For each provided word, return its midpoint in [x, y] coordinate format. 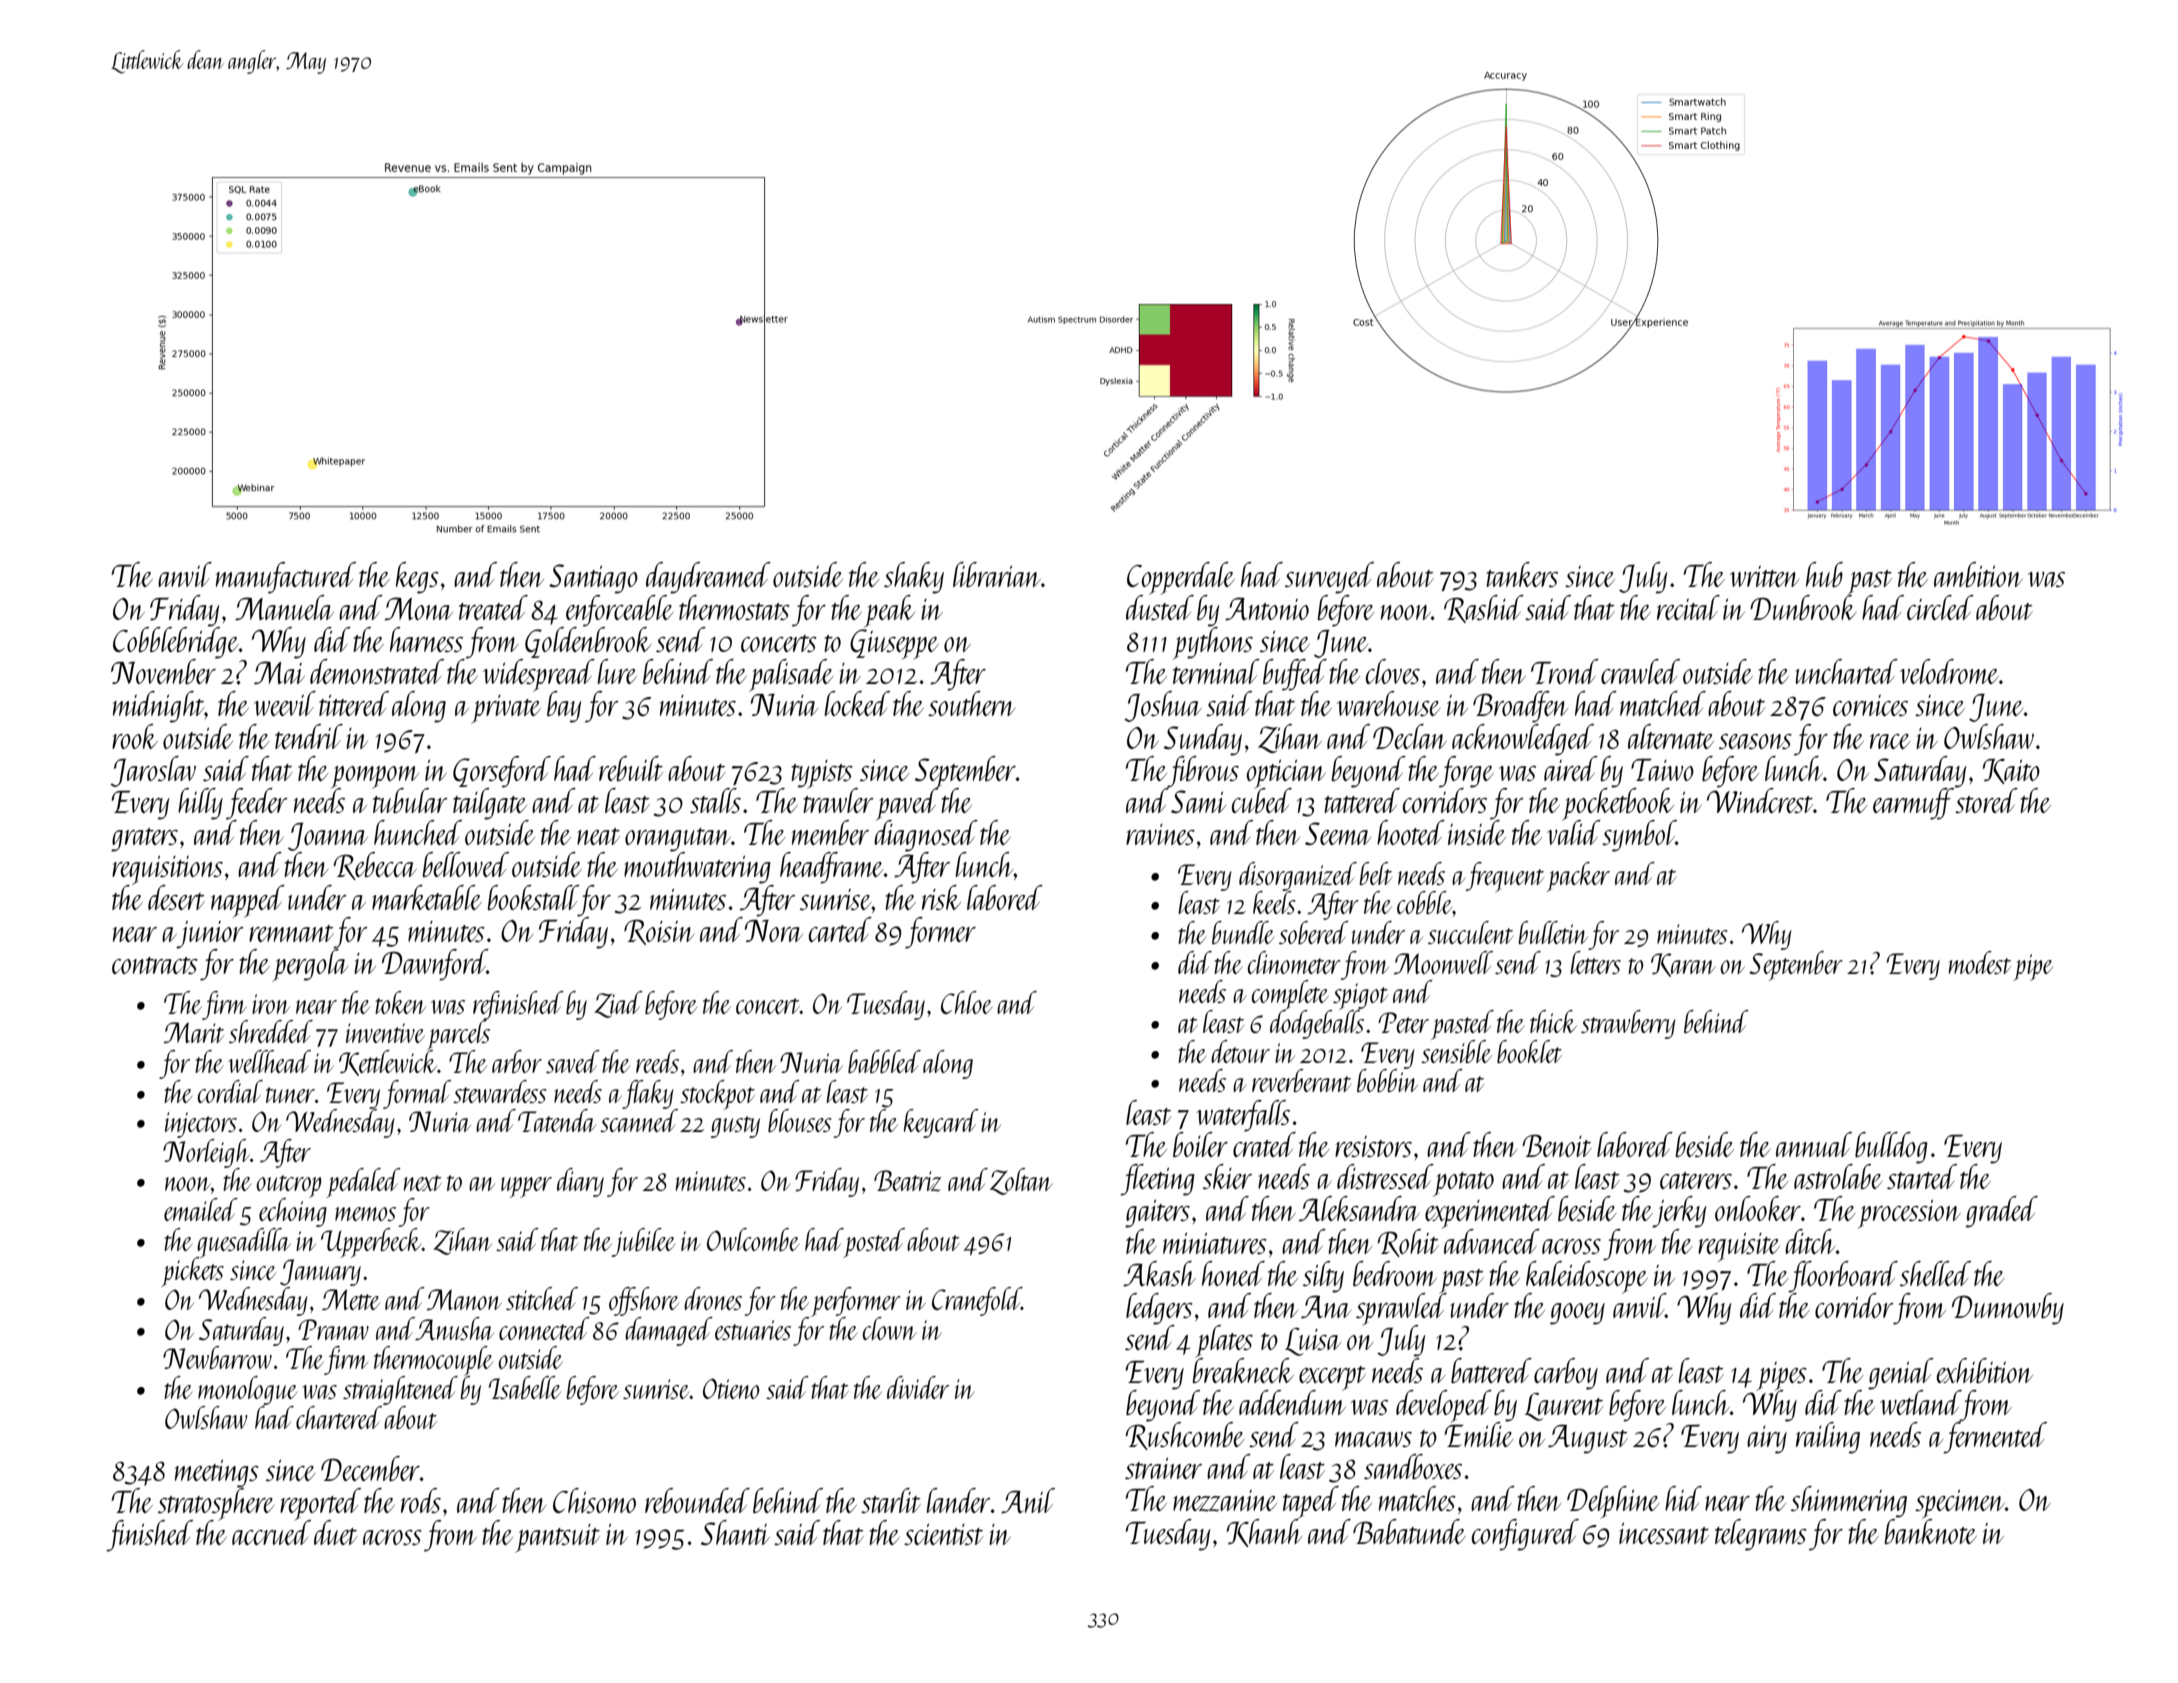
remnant [291, 933]
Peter [1403, 1022]
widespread [539, 675]
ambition [1978, 574]
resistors [1373, 1146]
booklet [1529, 1051]
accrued [271, 1532]
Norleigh [206, 1153]
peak [889, 611]
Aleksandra [1359, 1209]
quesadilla [243, 1243]
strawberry [1628, 1024]
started [1922, 1176]
